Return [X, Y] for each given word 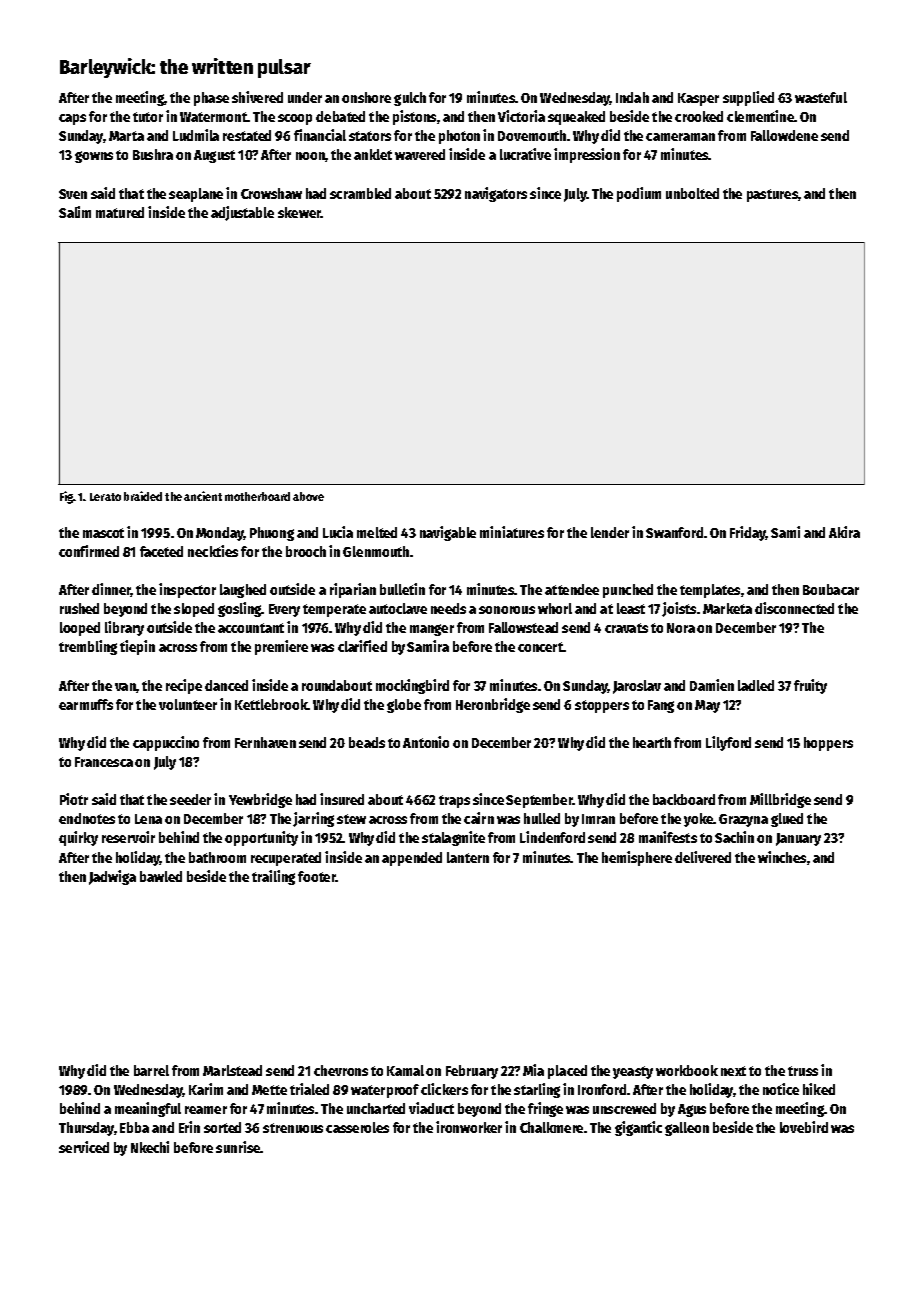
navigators [496, 194]
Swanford [674, 532]
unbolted [692, 193]
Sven [73, 194]
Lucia [338, 532]
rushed [79, 608]
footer [317, 876]
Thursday [86, 1129]
